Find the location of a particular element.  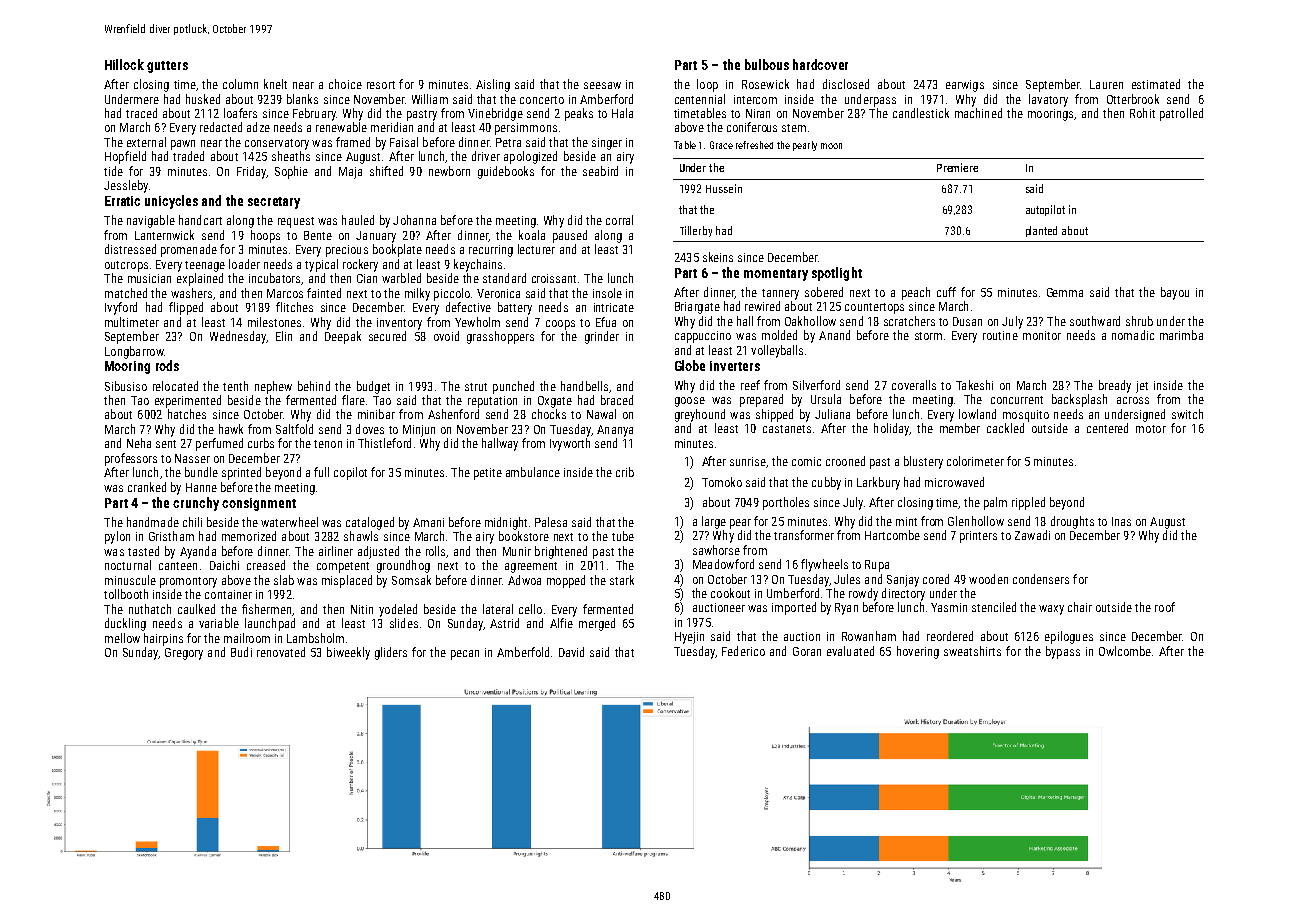

concurrent is located at coordinates (1017, 400).
